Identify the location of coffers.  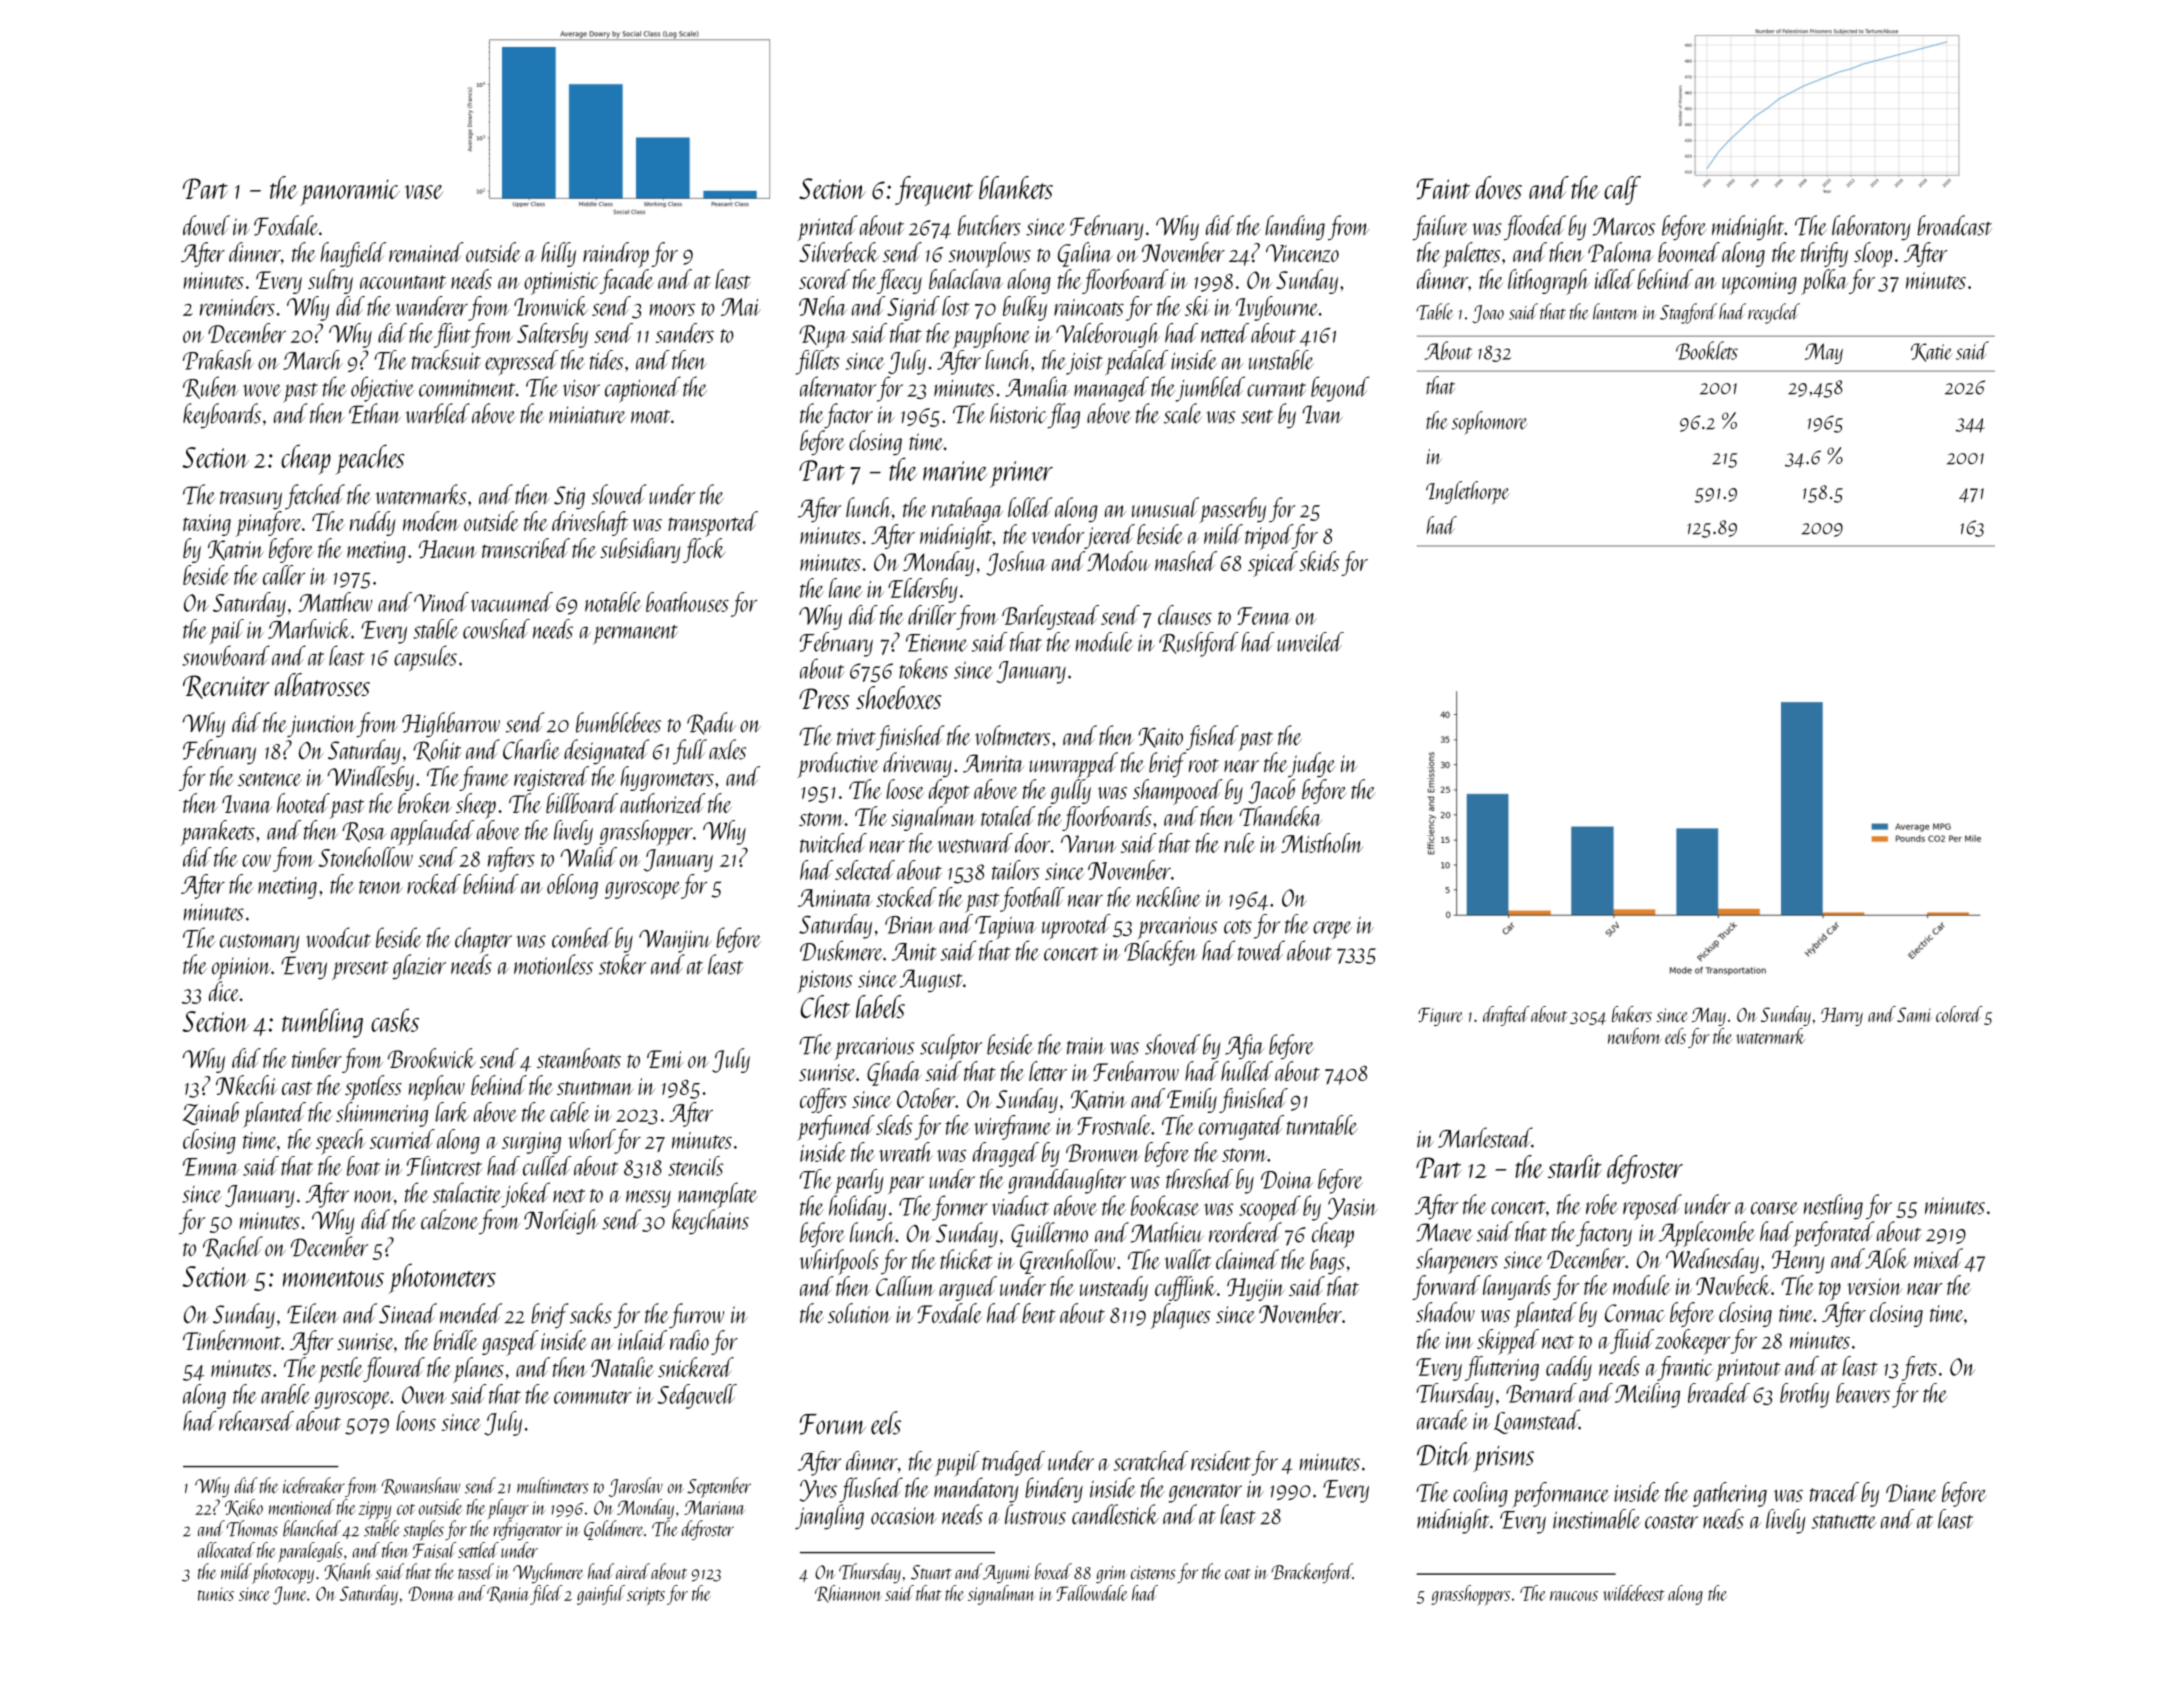
(823, 1100).
